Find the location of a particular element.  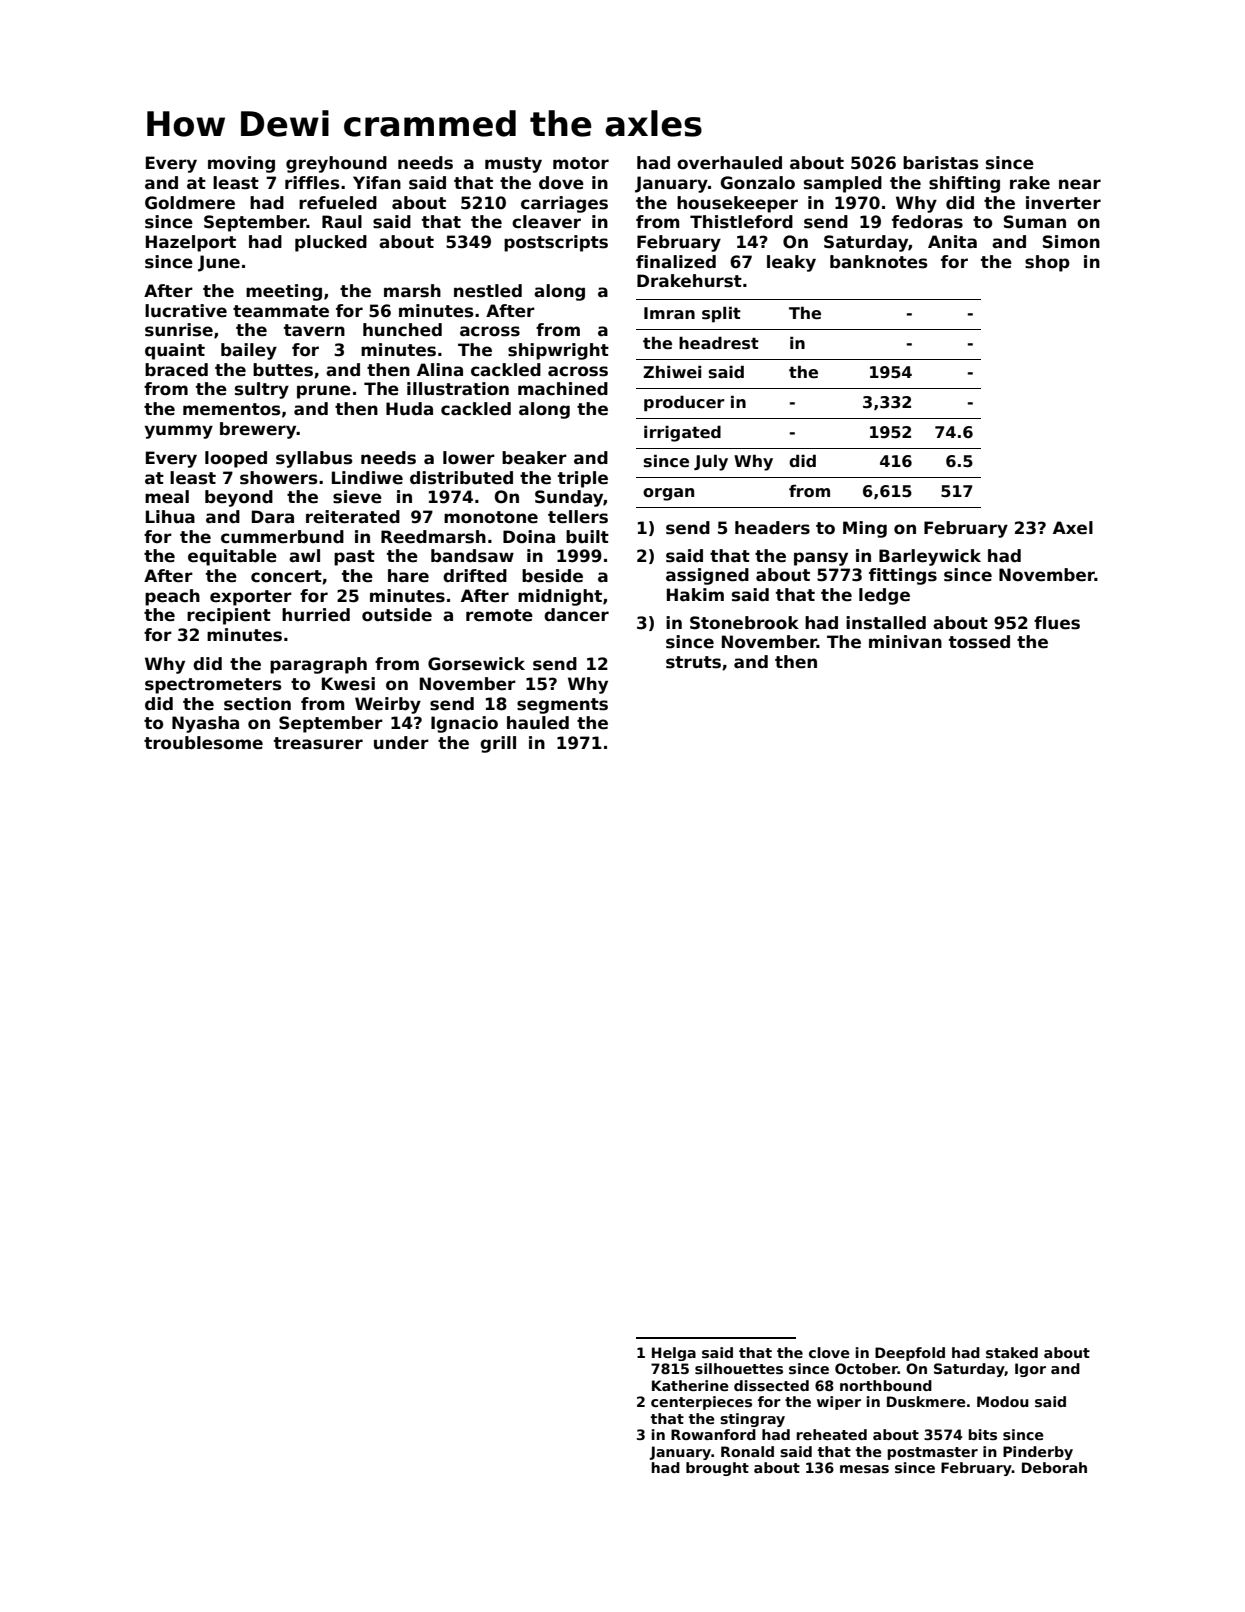

tavern is located at coordinates (314, 330).
